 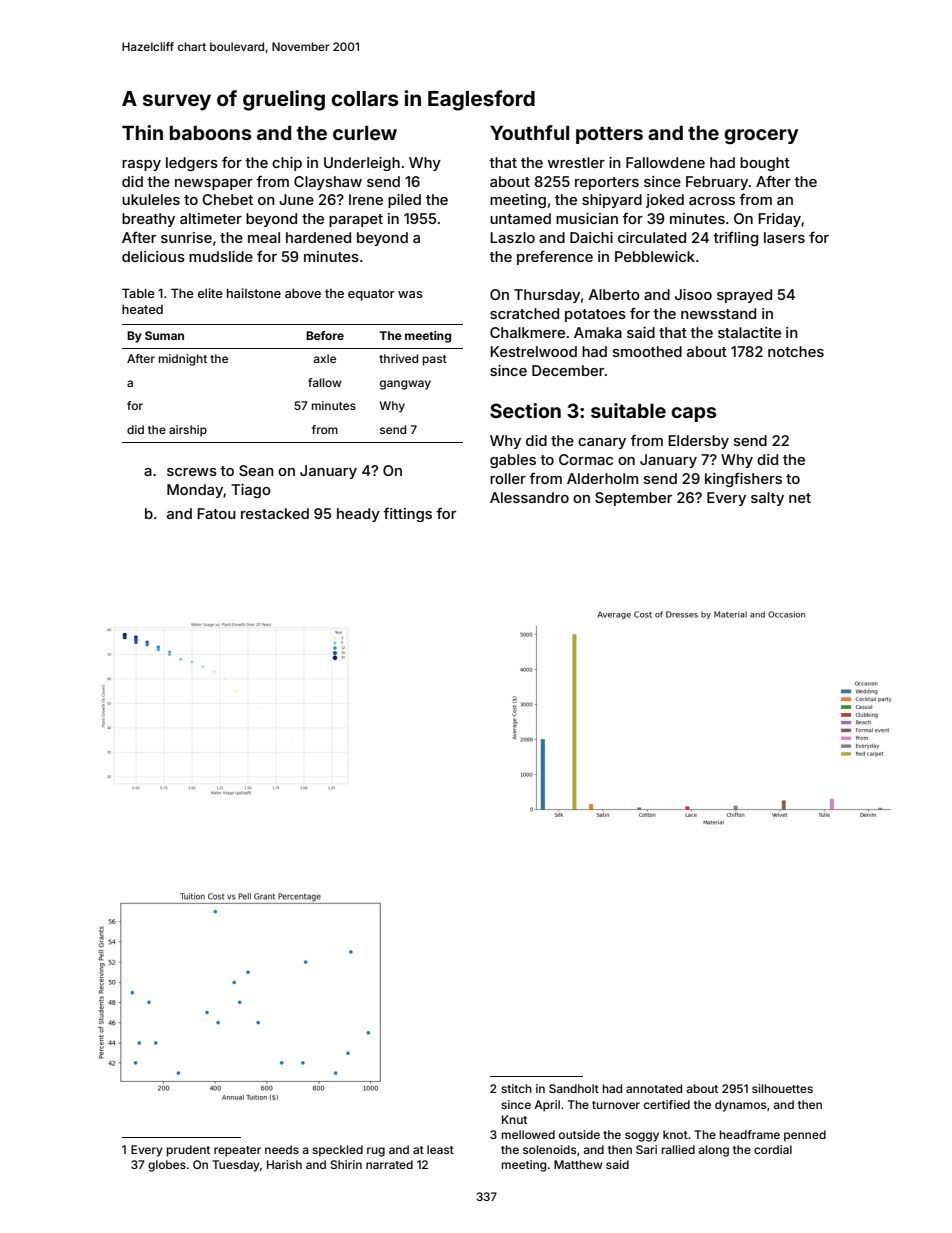 What do you see at coordinates (654, 1088) in the screenshot?
I see `annotated` at bounding box center [654, 1088].
